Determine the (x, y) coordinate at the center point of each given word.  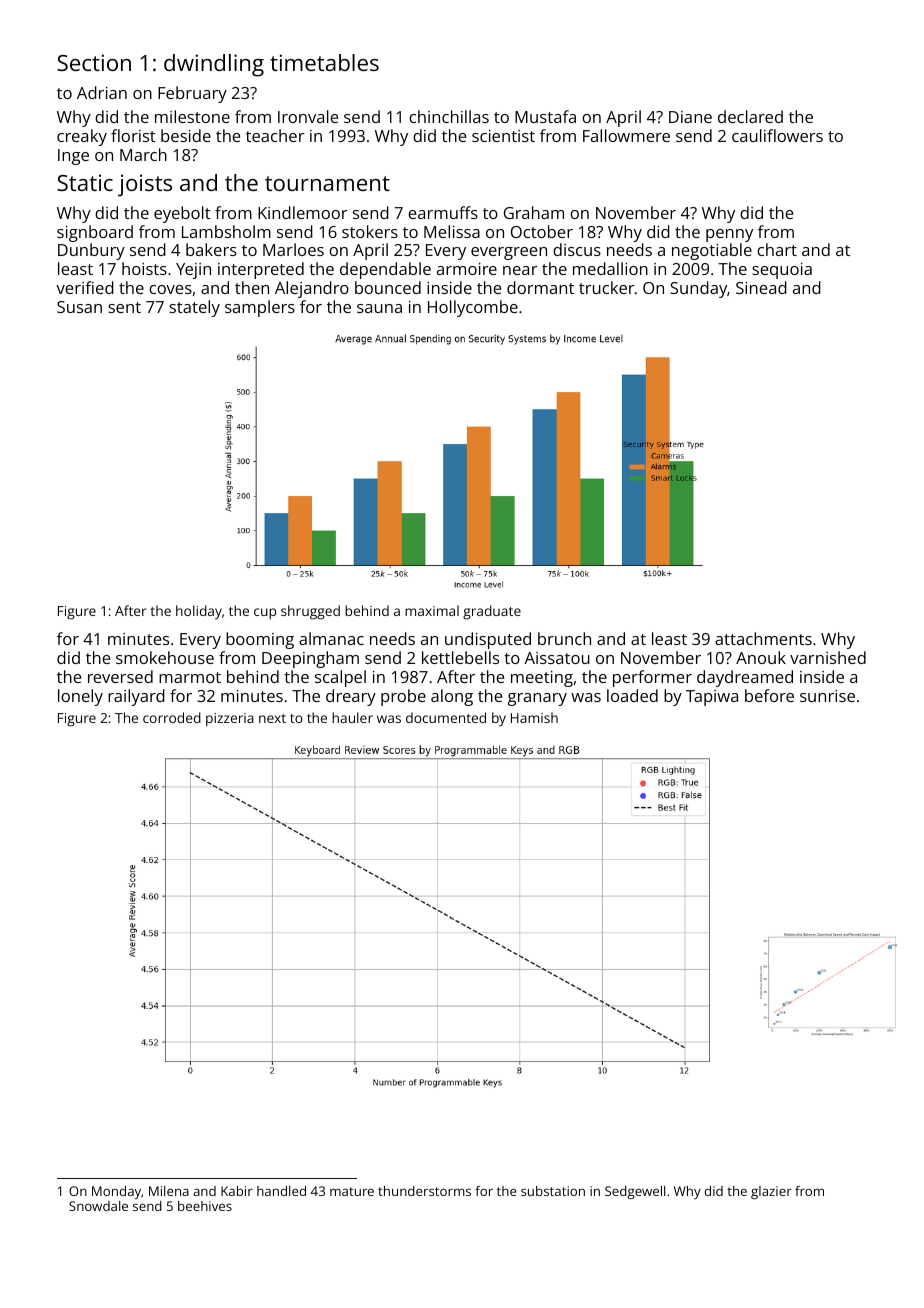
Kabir (237, 1191)
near (520, 270)
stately (194, 308)
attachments (763, 638)
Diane (690, 117)
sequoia (782, 271)
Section (94, 62)
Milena (169, 1191)
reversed (120, 676)
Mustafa (545, 116)
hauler (352, 717)
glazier (771, 1192)
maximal (432, 610)
